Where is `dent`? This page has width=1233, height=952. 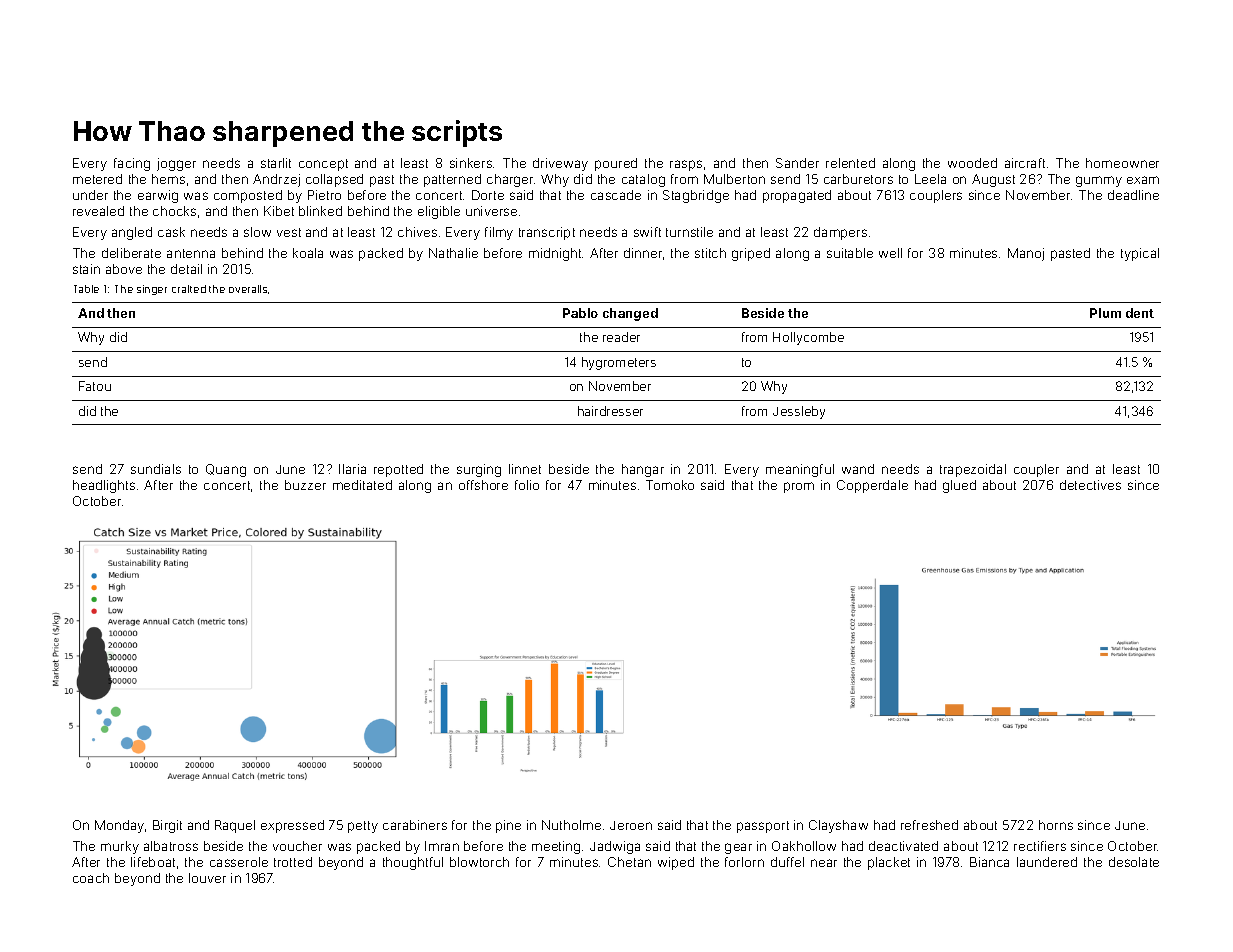
dent is located at coordinates (1140, 313).
